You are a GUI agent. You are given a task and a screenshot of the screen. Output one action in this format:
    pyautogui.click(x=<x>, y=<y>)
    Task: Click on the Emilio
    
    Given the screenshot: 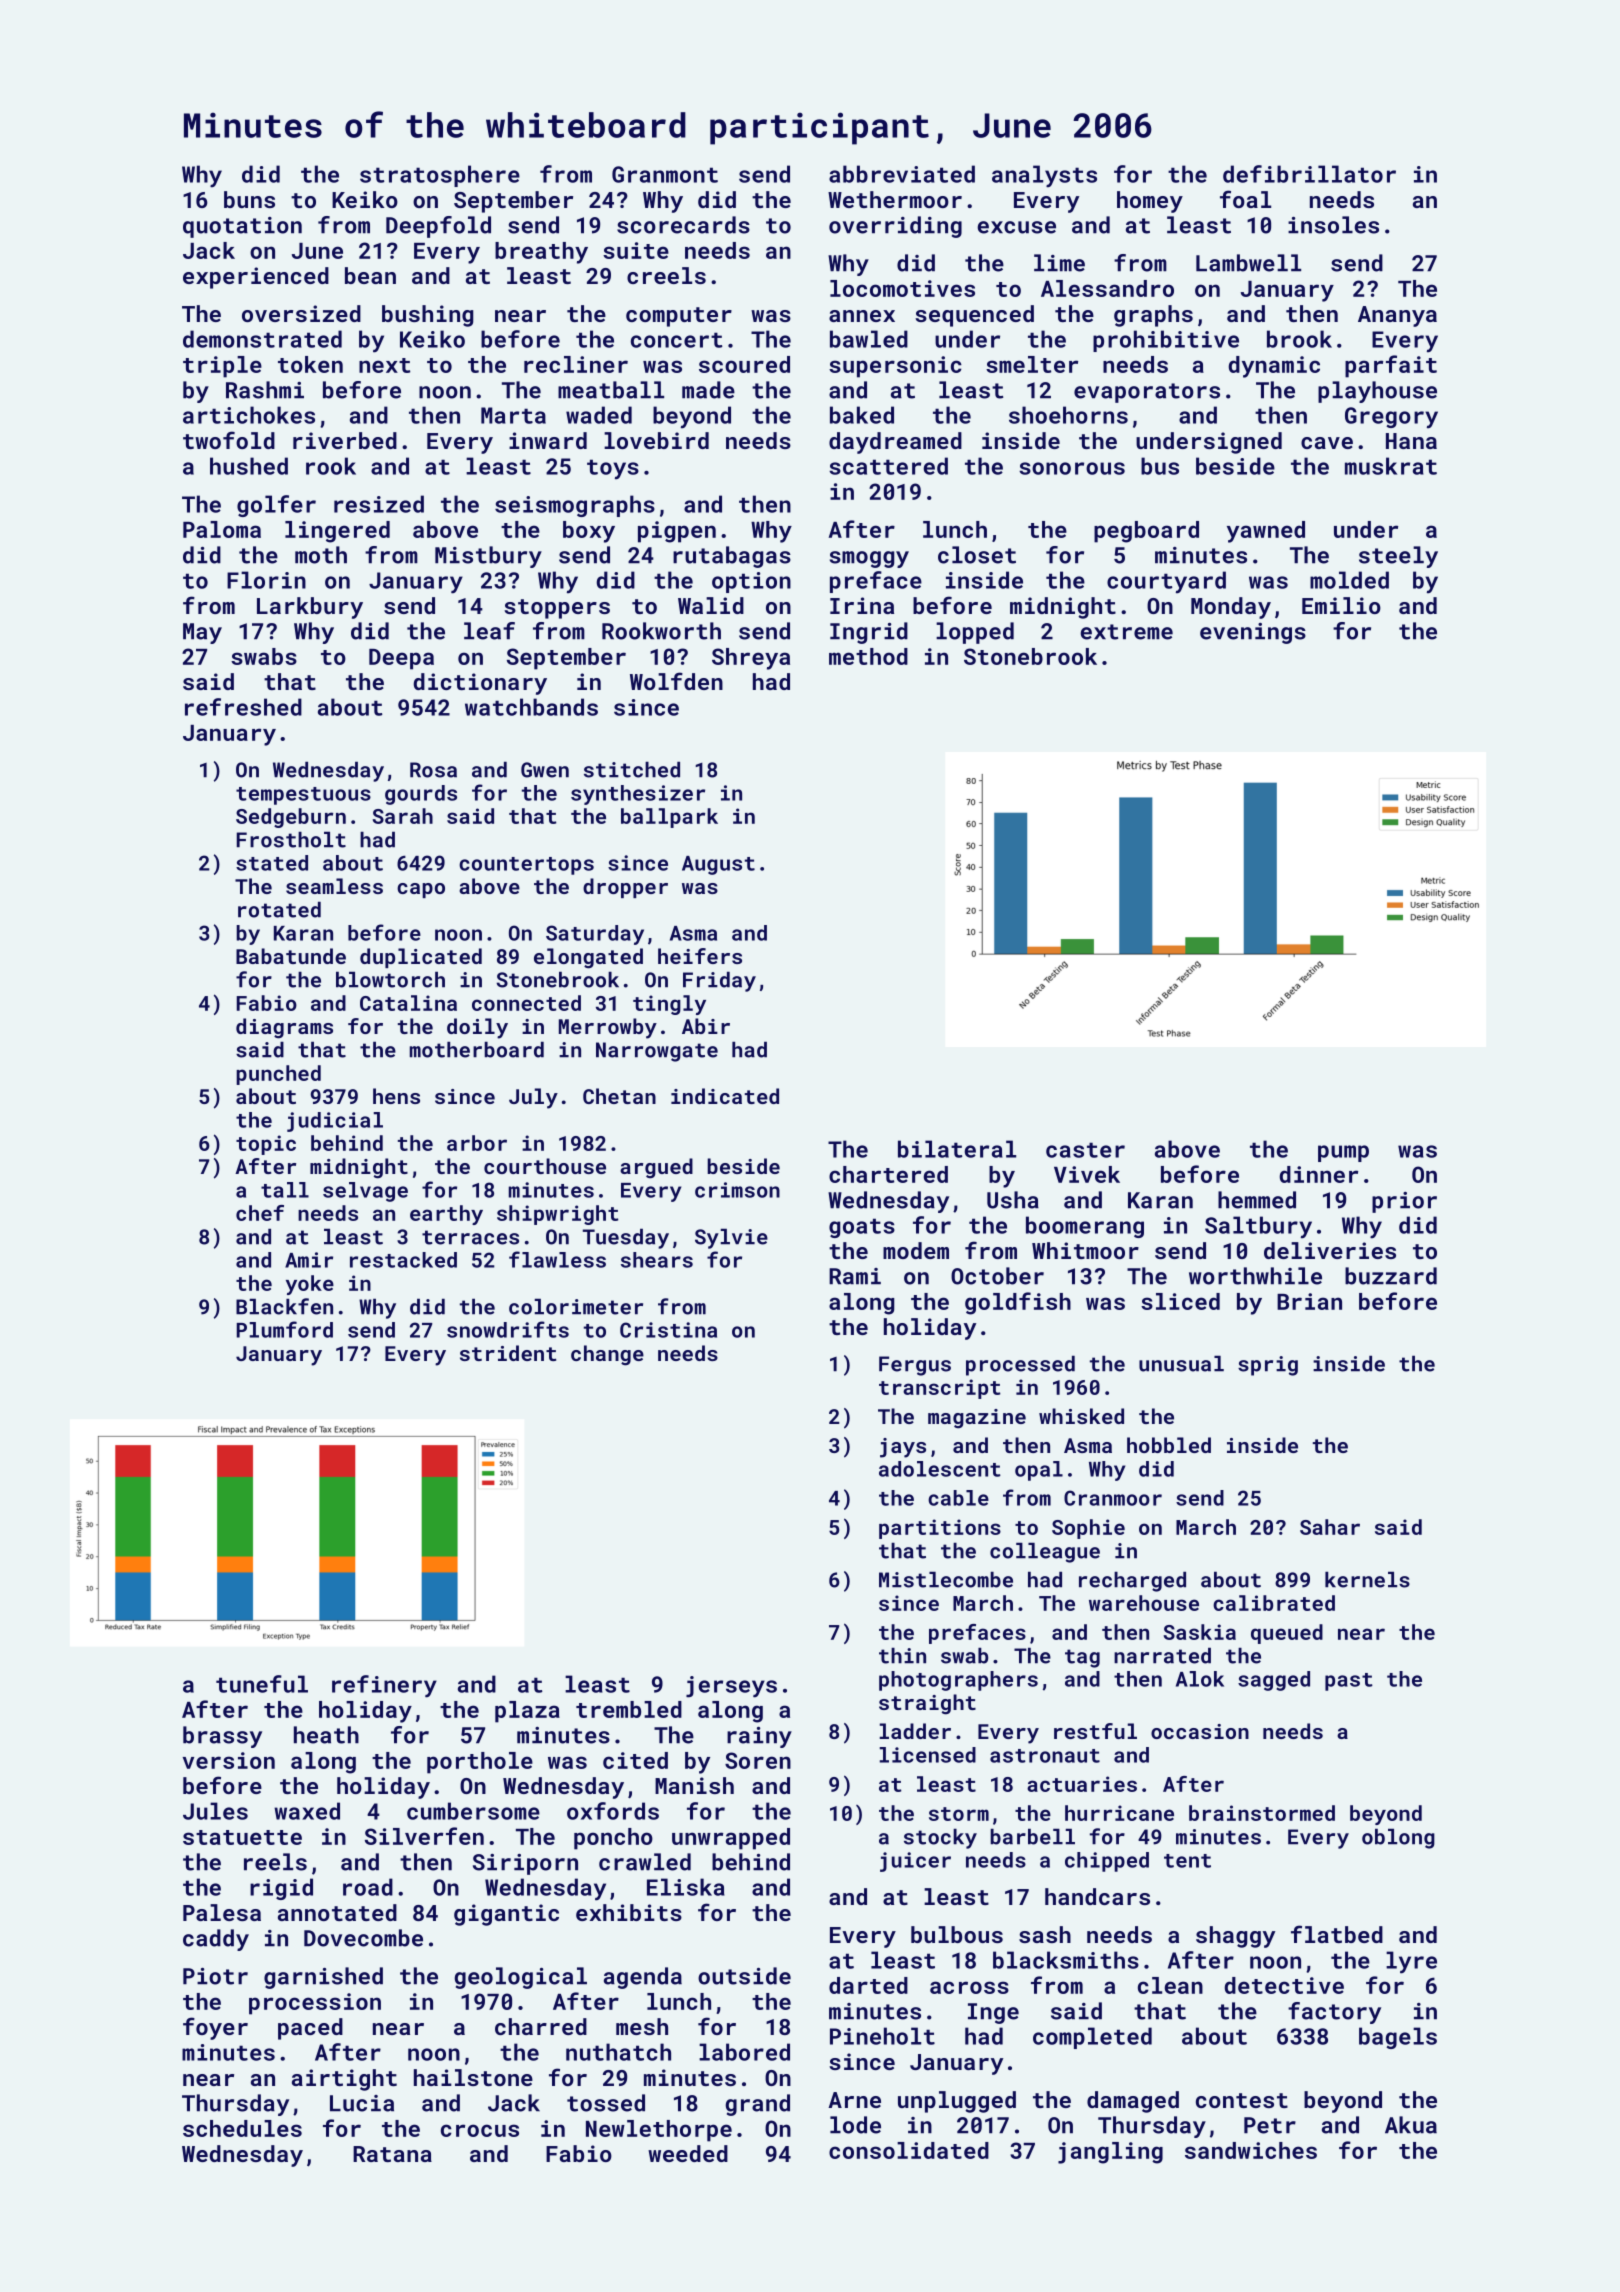 What is the action you would take?
    pyautogui.click(x=1341, y=605)
